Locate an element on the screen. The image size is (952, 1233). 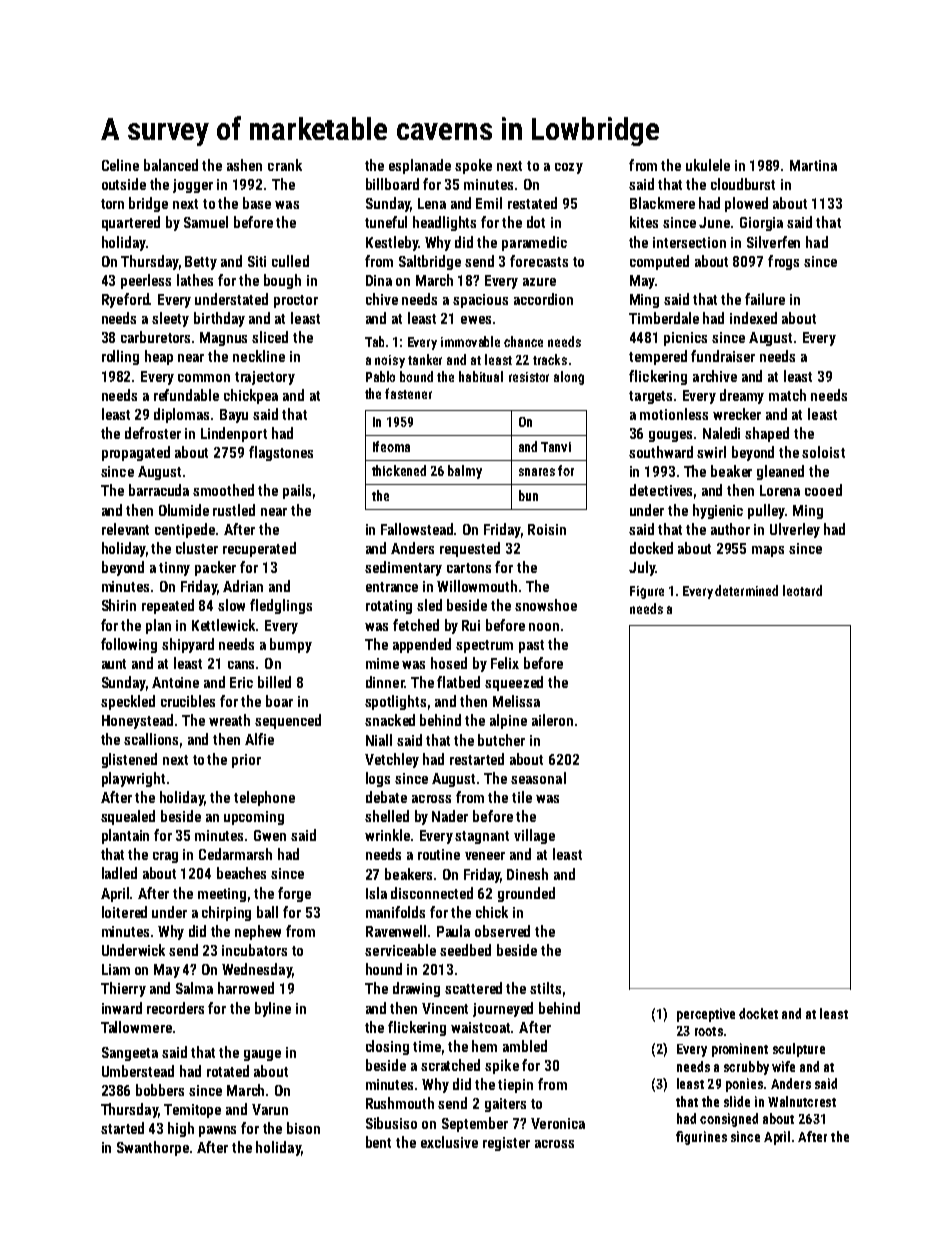
Swanthorpe is located at coordinates (153, 1148).
